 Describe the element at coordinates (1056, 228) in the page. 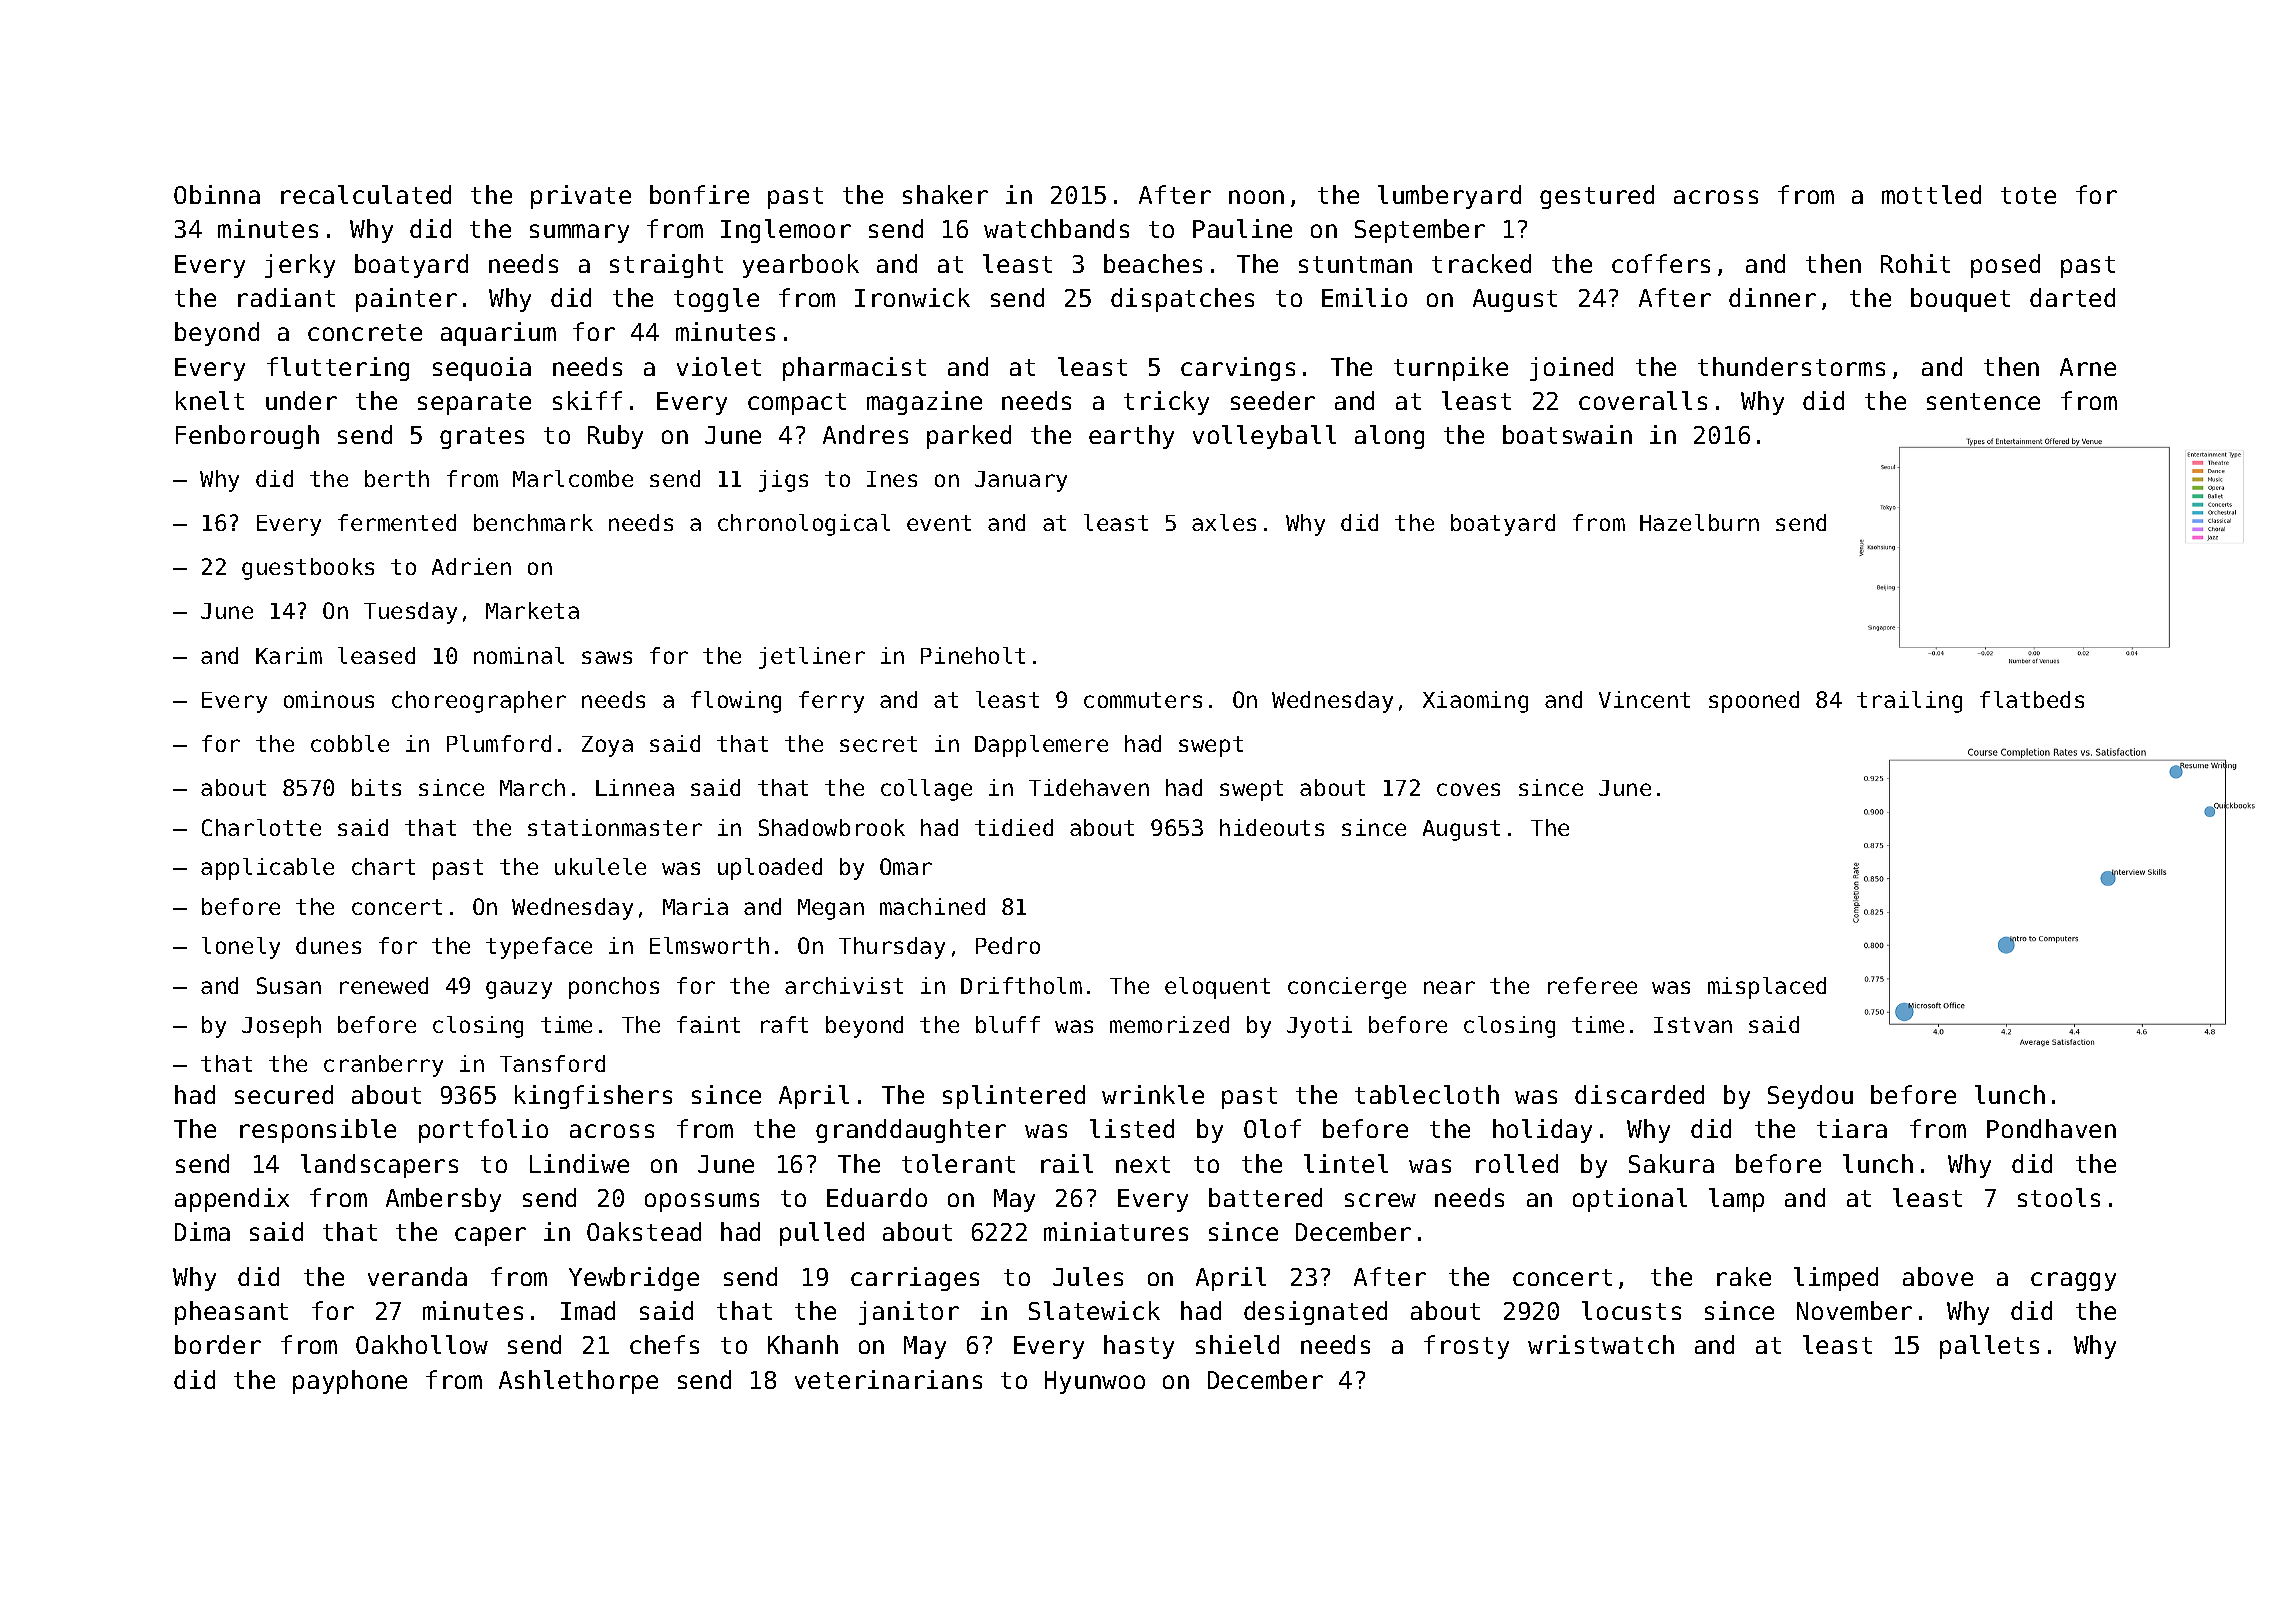

I see `watchbands` at that location.
